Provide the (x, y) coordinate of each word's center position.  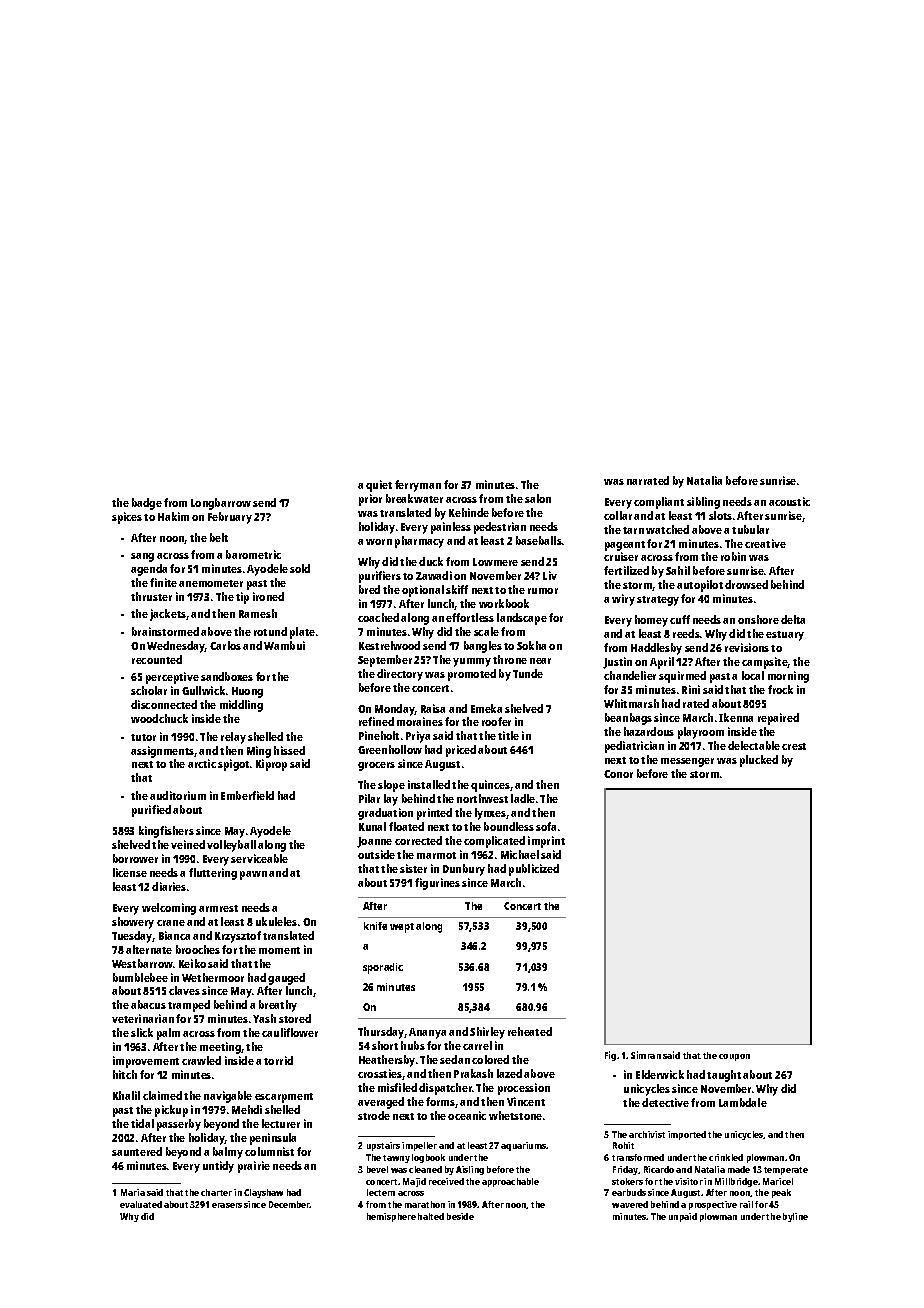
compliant (659, 503)
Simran (646, 1055)
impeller (419, 1146)
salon (538, 498)
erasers (227, 1205)
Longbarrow (221, 504)
